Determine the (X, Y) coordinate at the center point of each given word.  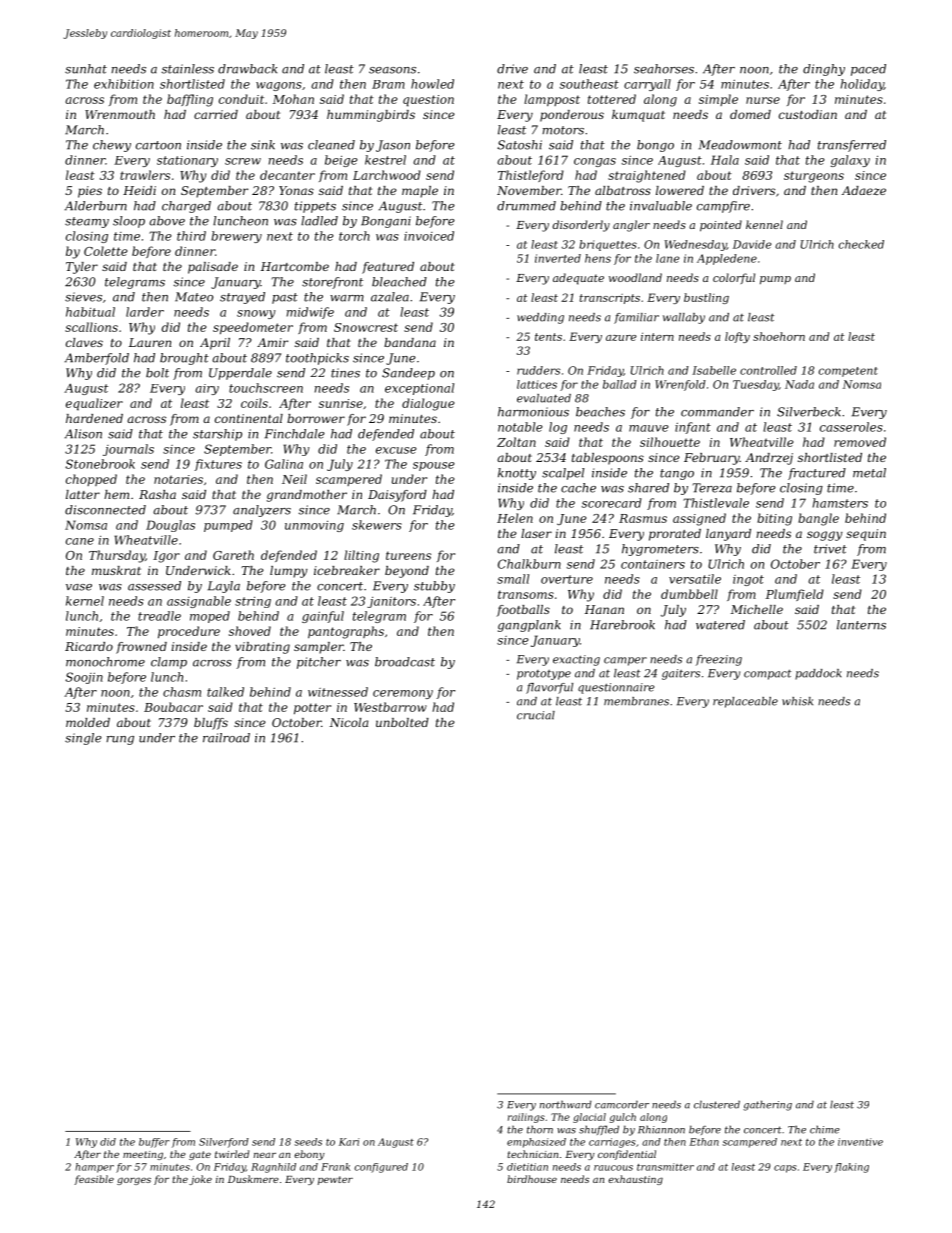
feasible (94, 1180)
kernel (85, 601)
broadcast (405, 662)
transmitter (665, 1167)
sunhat (86, 69)
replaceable (745, 702)
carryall (647, 85)
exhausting (635, 1180)
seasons (392, 70)
